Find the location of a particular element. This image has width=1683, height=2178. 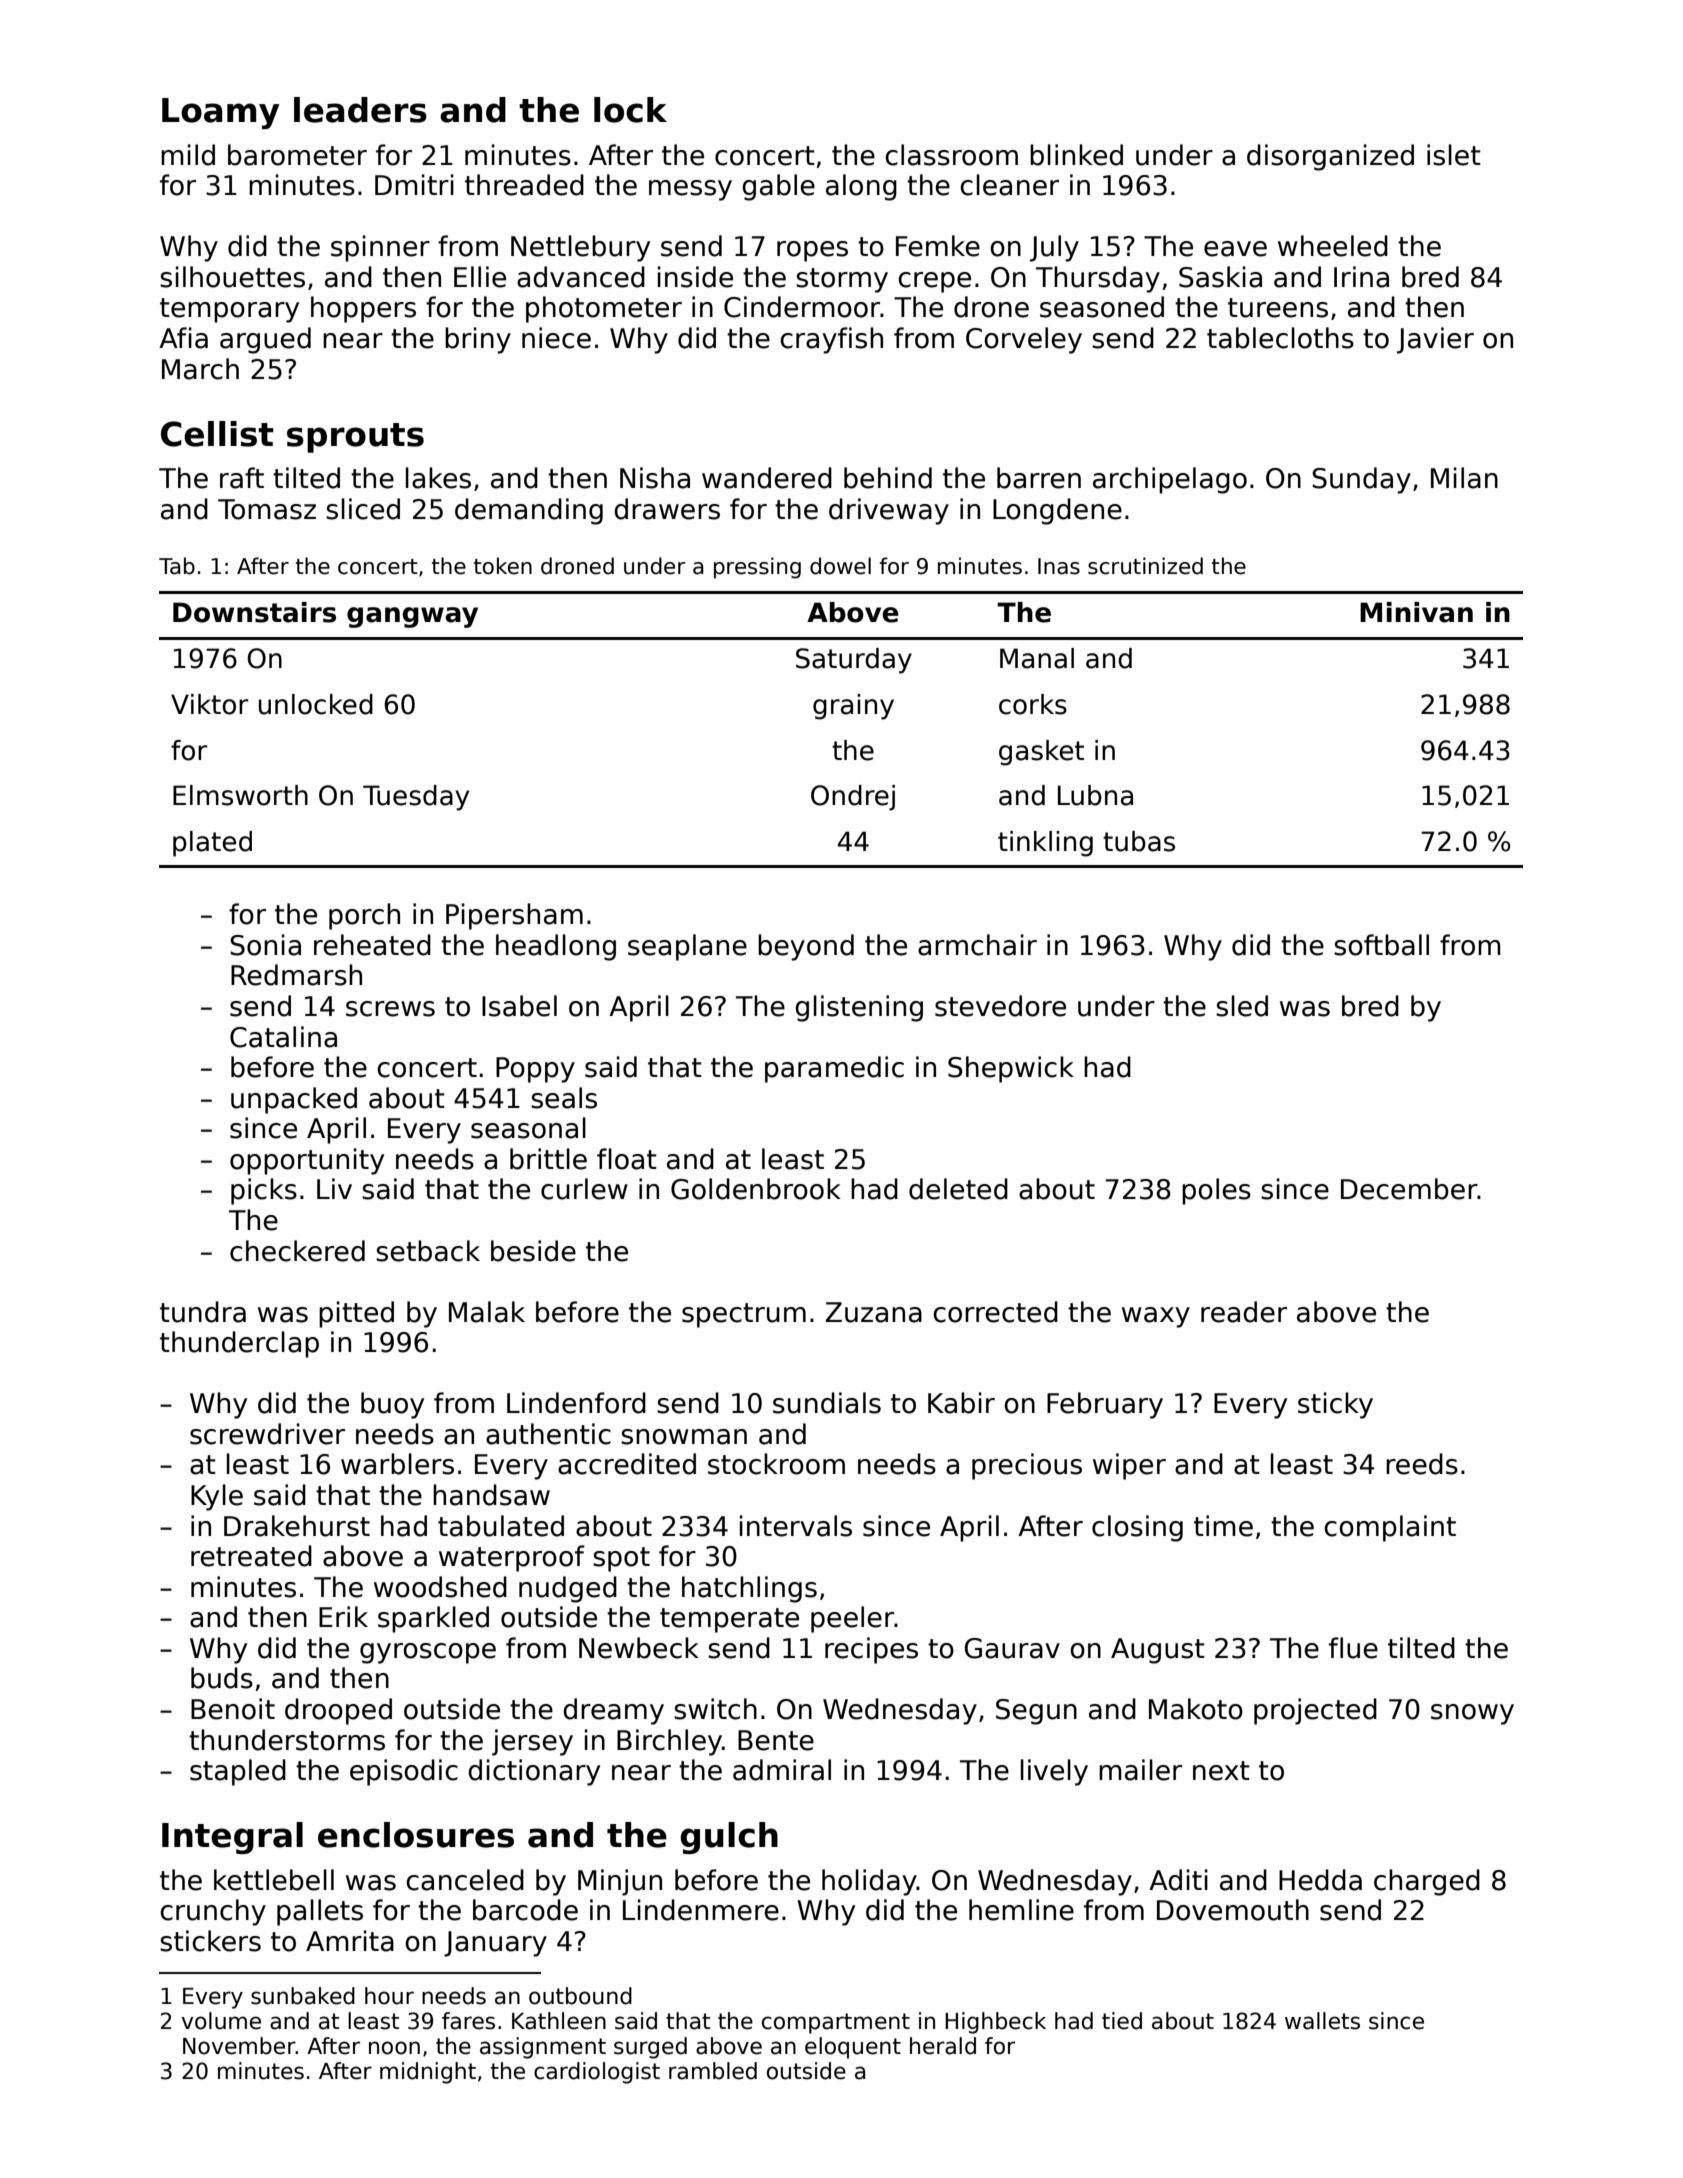

Afia is located at coordinates (183, 338).
